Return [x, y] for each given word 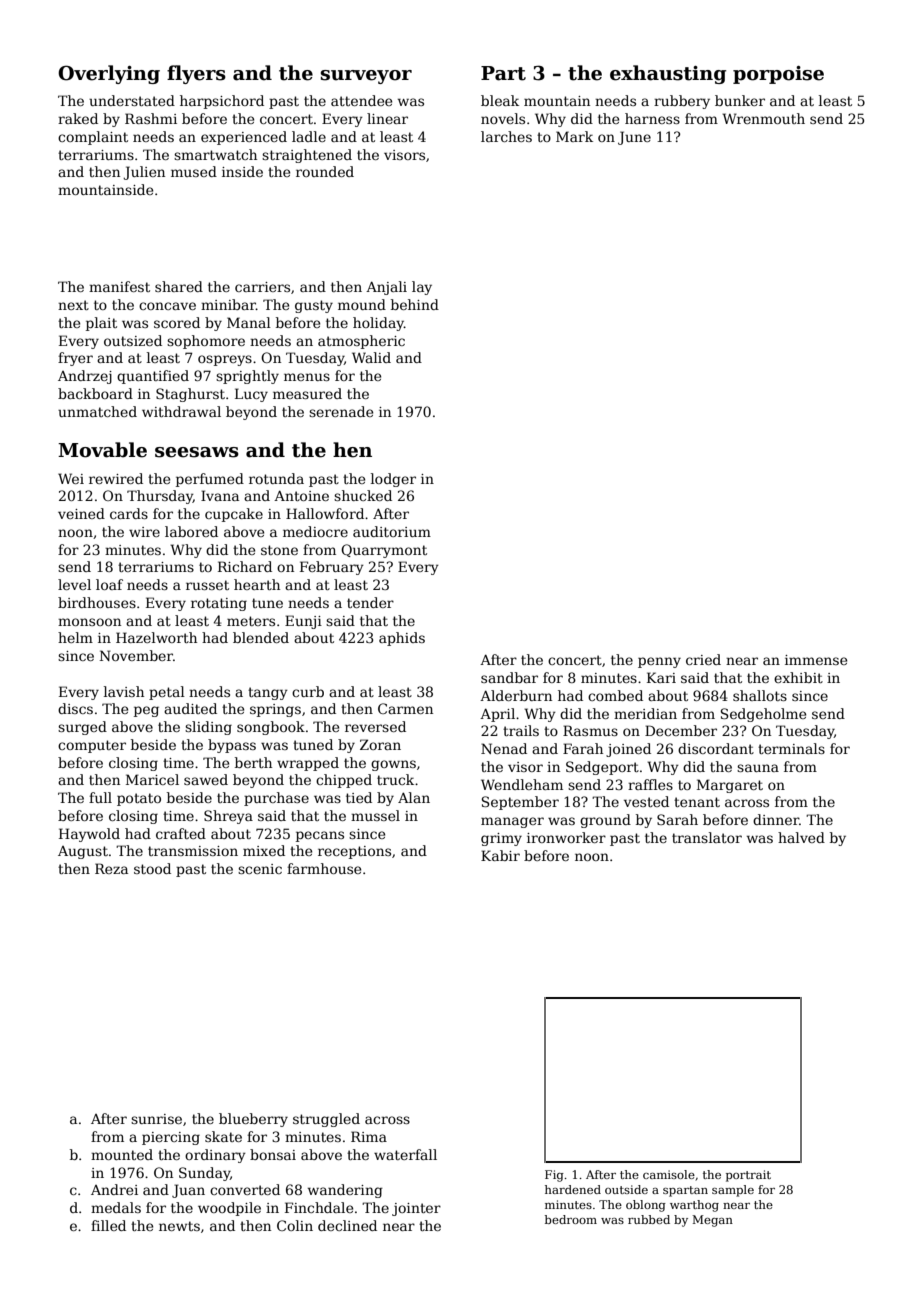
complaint [93, 138]
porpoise [778, 75]
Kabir [500, 855]
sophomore [206, 342]
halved [801, 837]
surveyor [366, 77]
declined [347, 1225]
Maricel [152, 779]
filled [108, 1225]
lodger [393, 480]
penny [659, 662]
